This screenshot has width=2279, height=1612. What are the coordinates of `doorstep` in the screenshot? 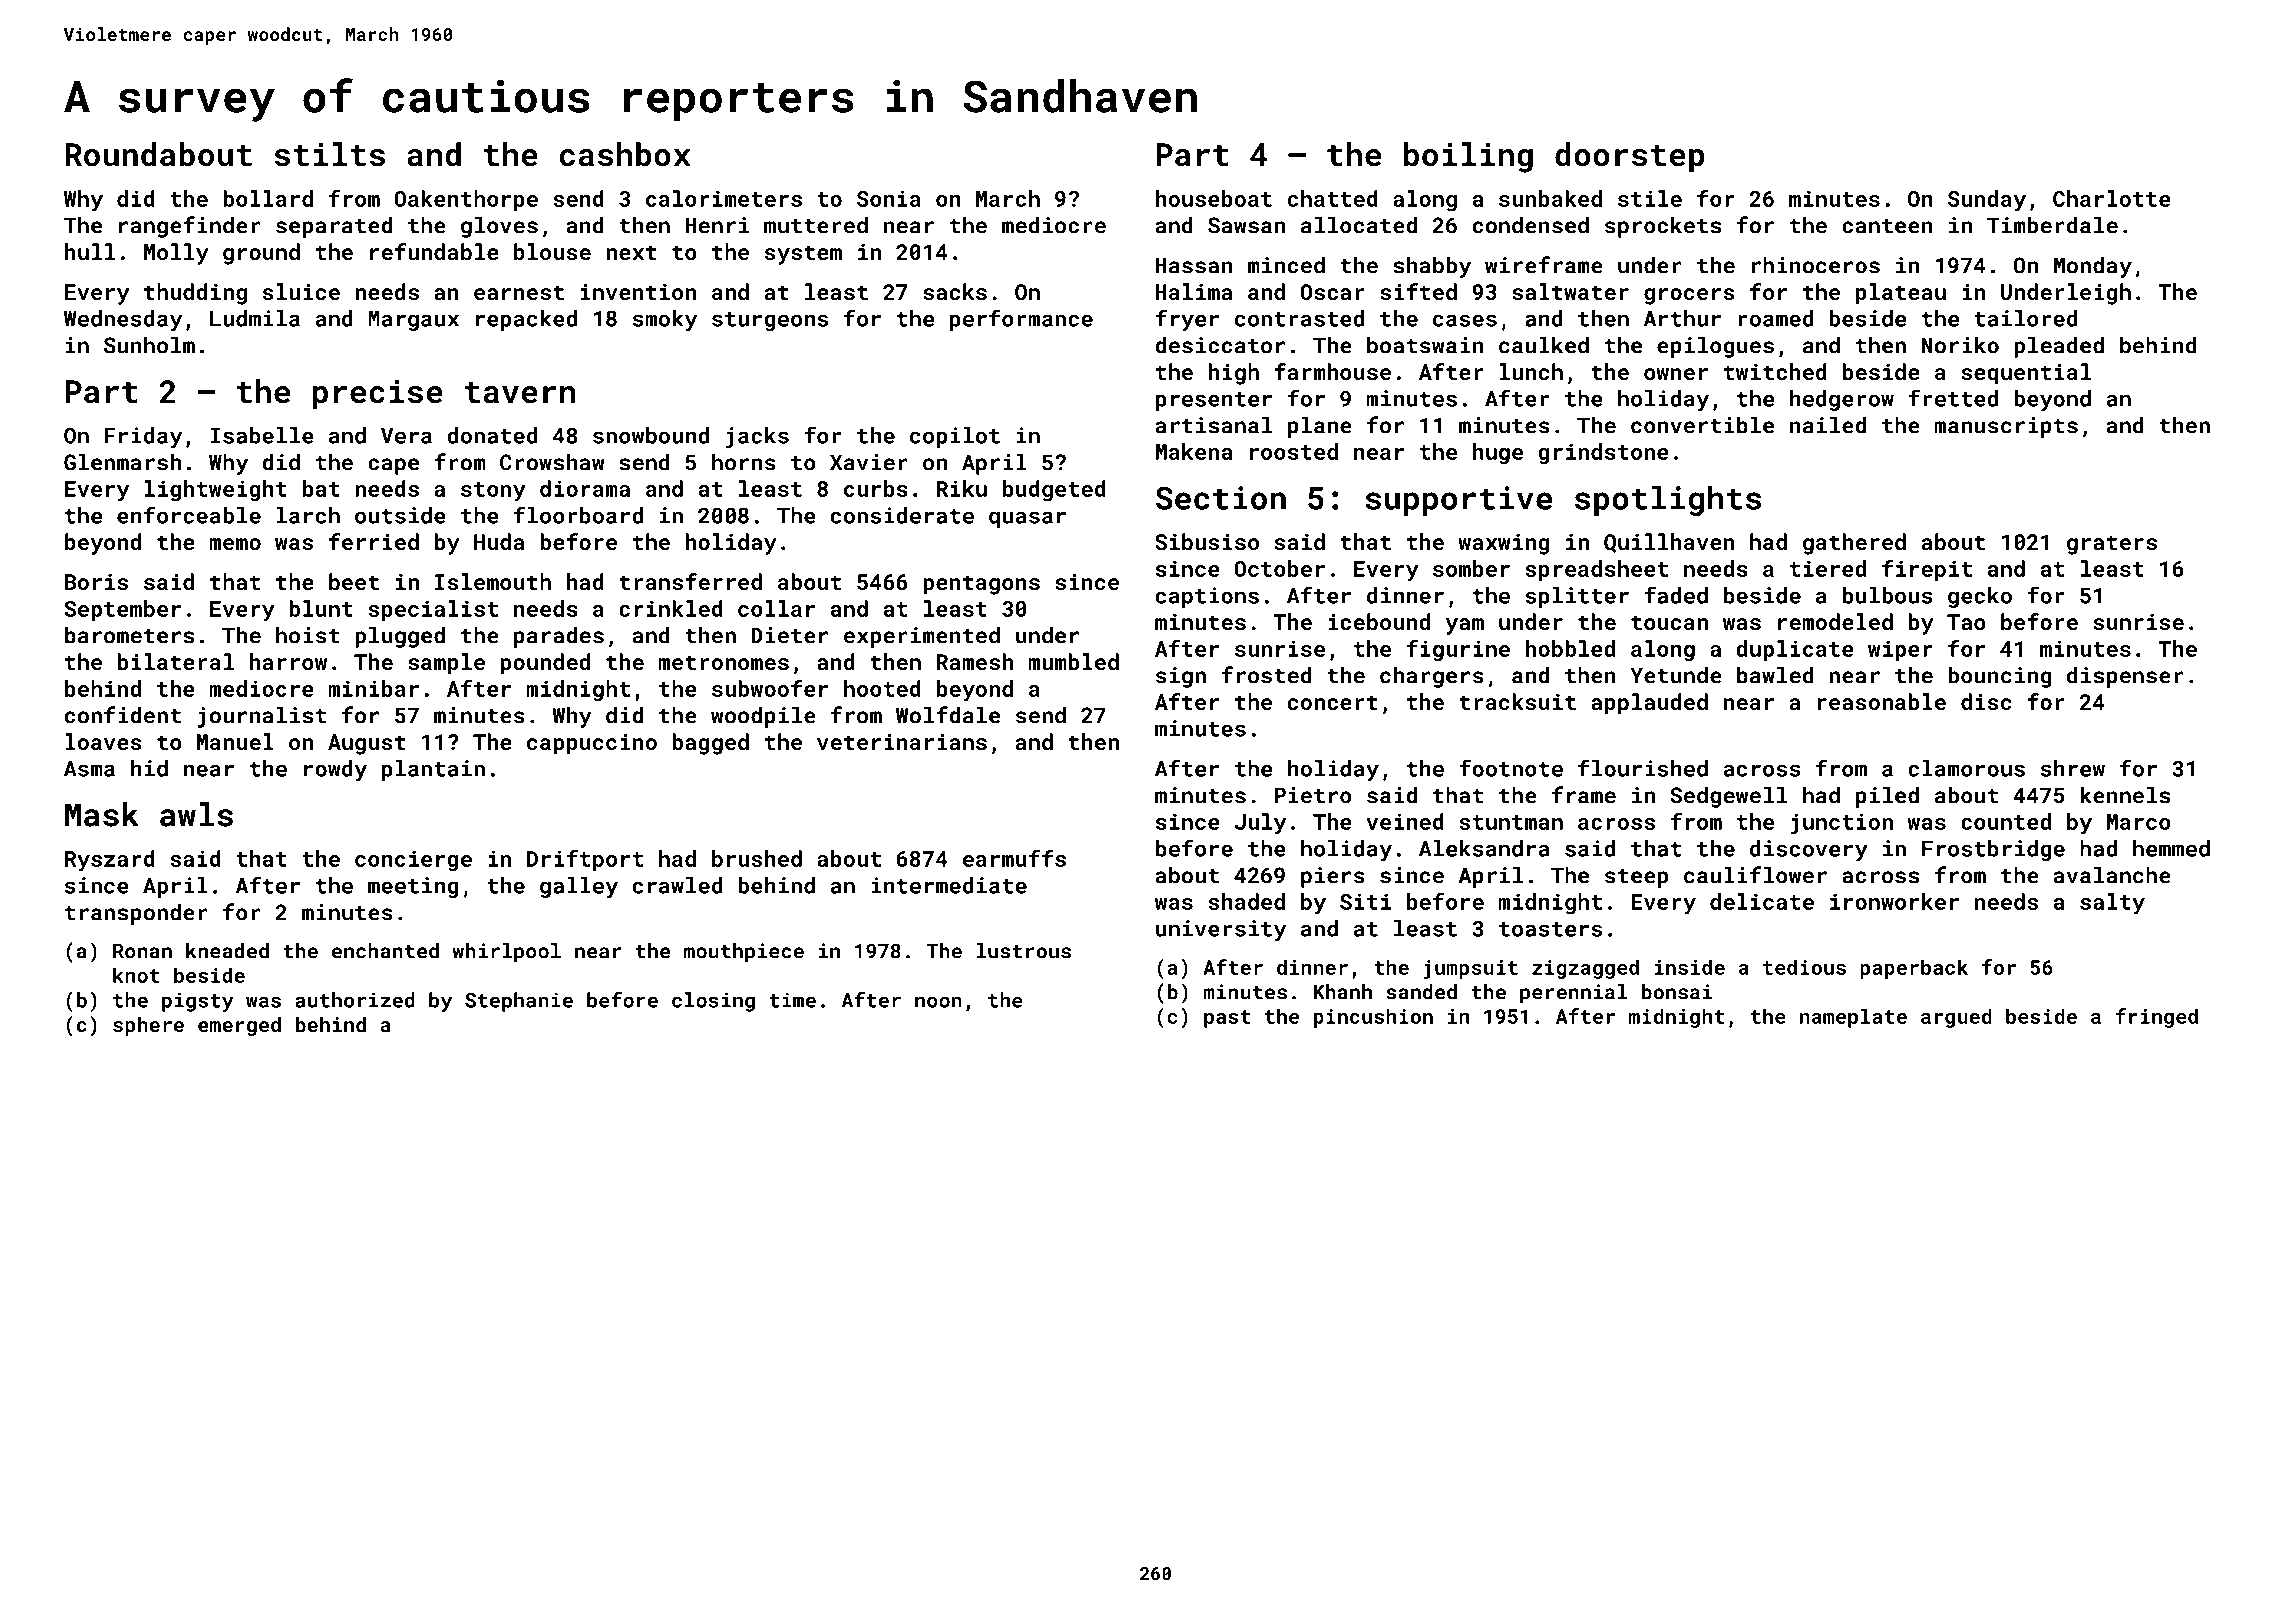 It's located at (1629, 157).
